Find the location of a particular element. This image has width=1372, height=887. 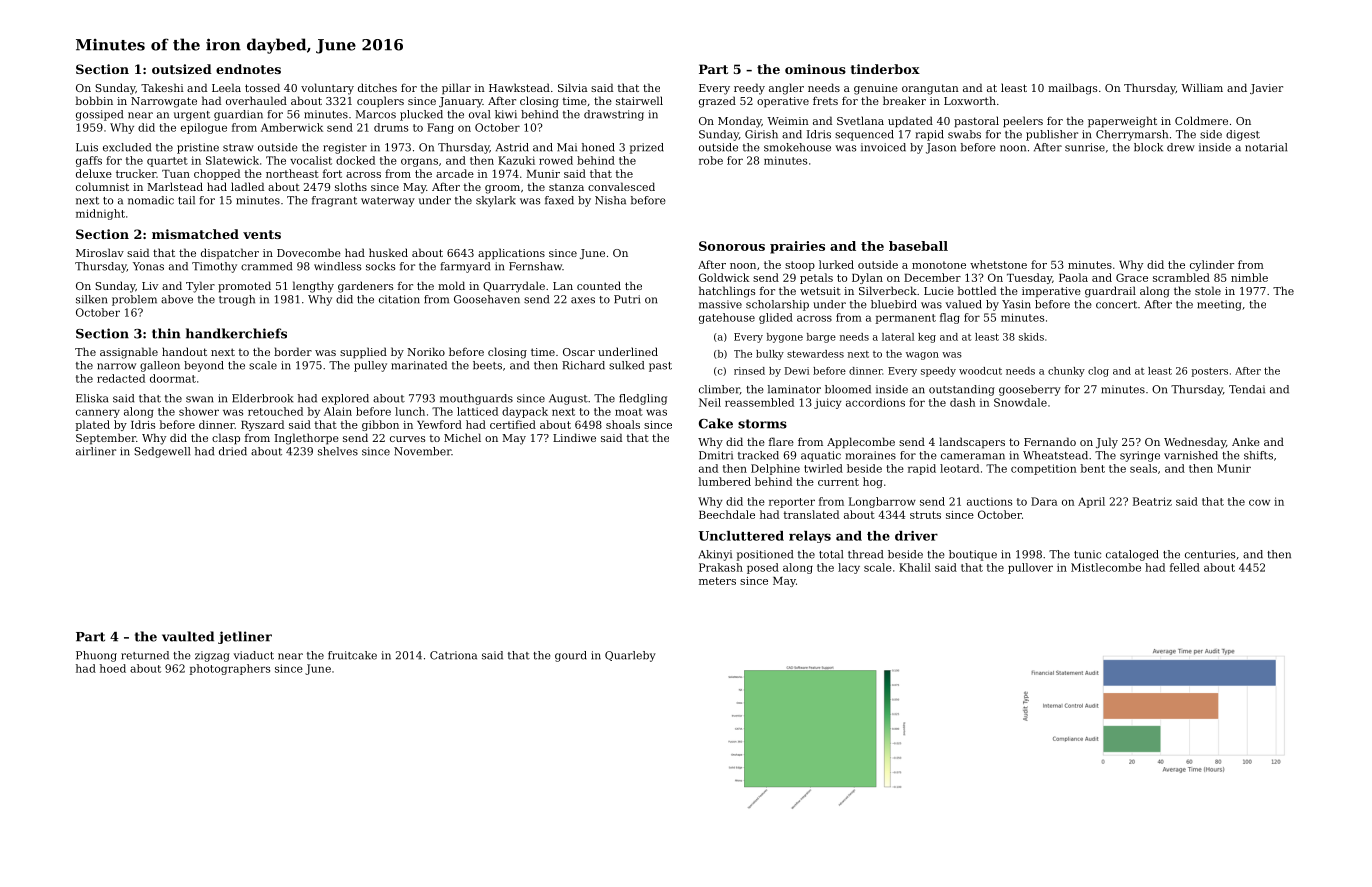

couplers is located at coordinates (380, 102).
